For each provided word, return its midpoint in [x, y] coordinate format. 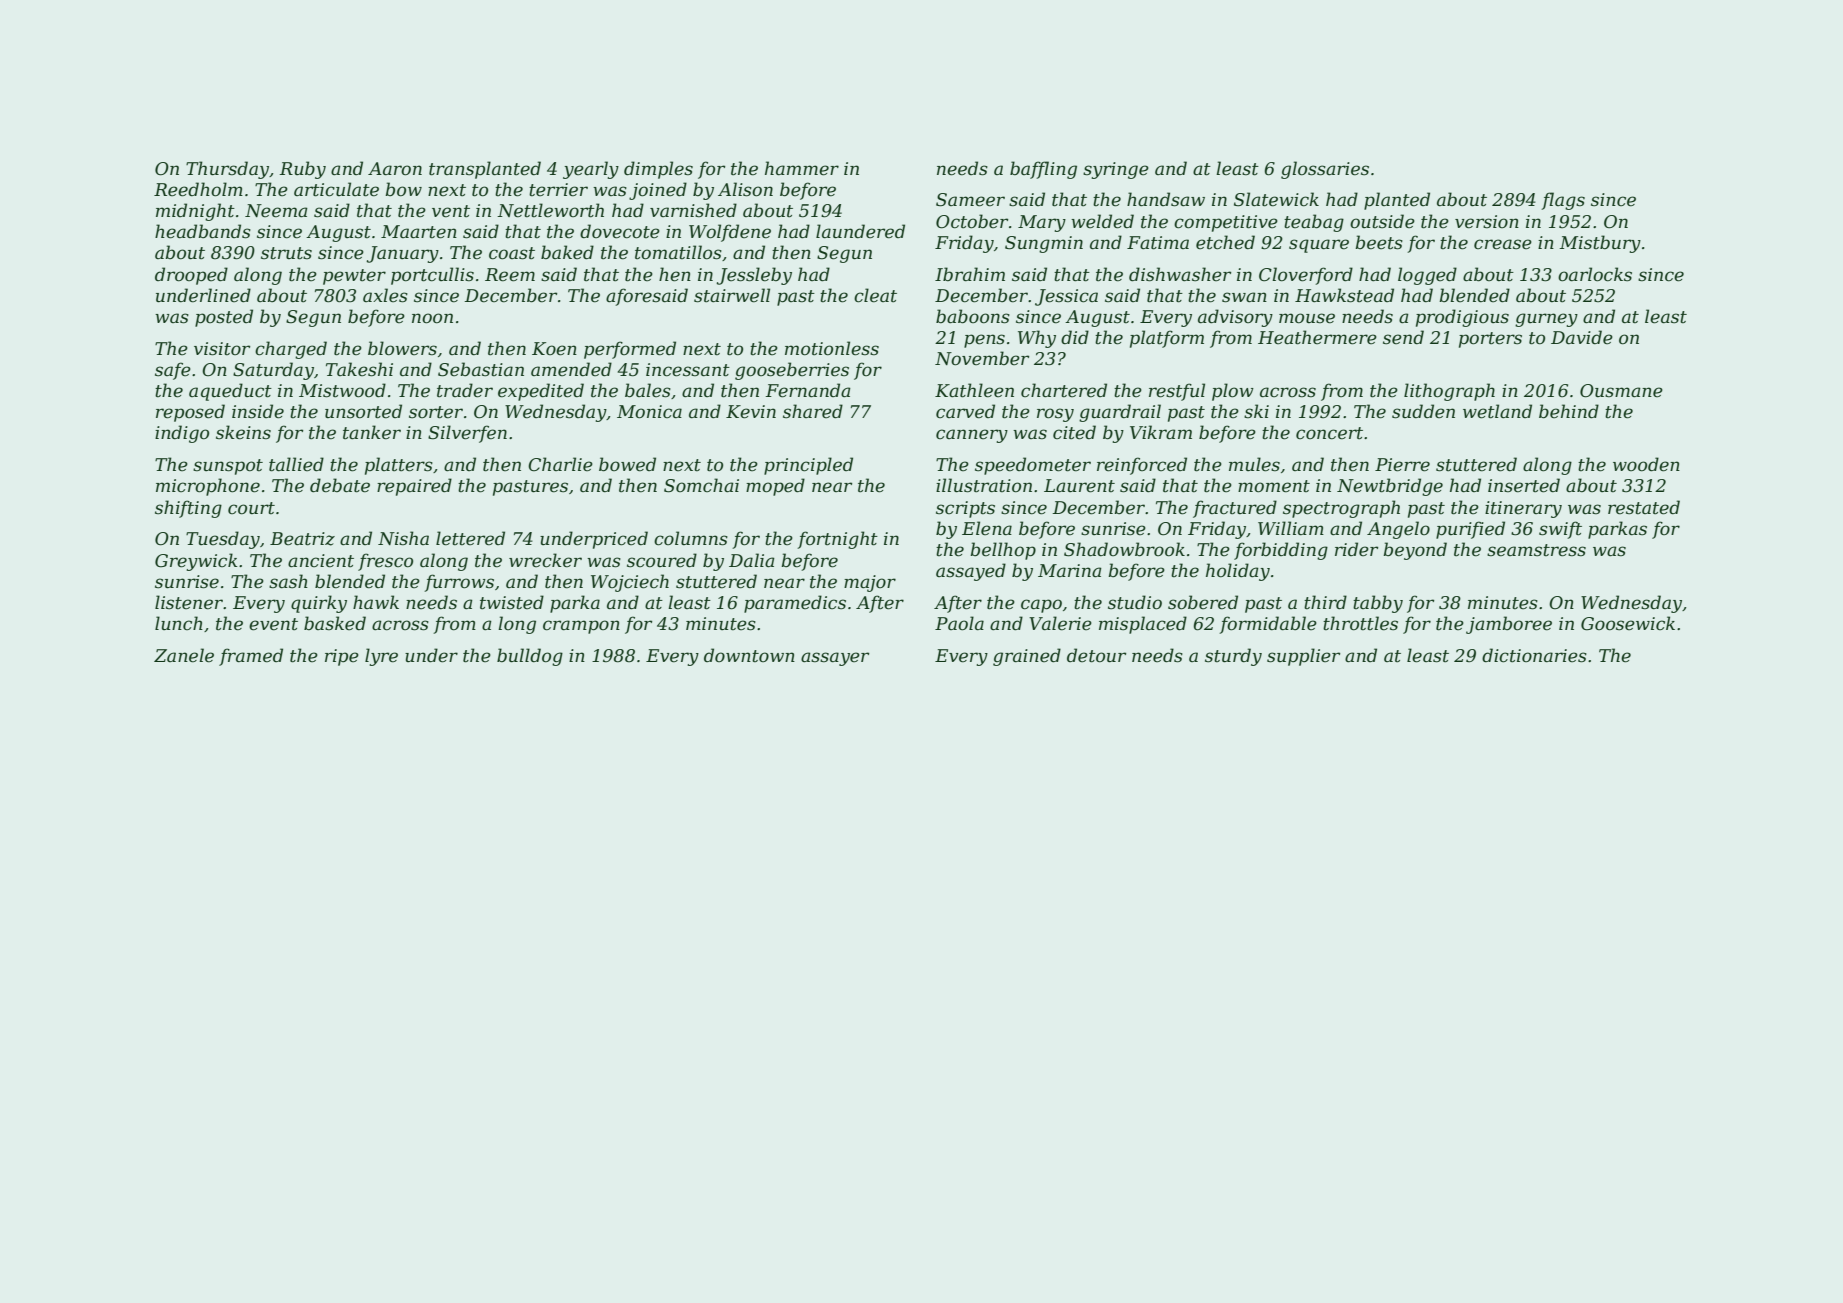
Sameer [970, 200]
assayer [835, 659]
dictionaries [1534, 655]
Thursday [227, 170]
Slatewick [1276, 199]
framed [251, 657]
